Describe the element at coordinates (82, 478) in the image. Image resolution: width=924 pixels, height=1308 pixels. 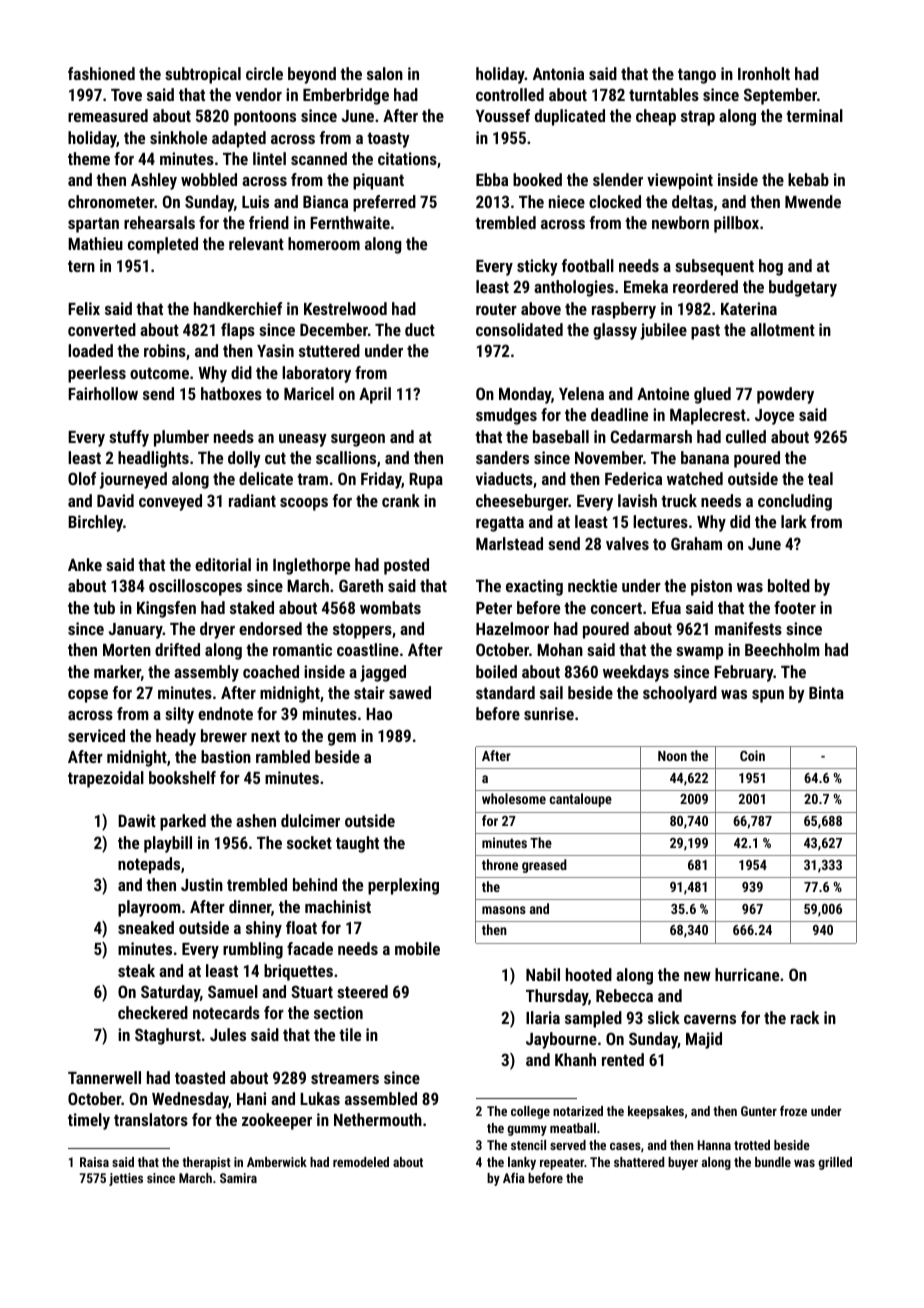
I see `Olof` at that location.
